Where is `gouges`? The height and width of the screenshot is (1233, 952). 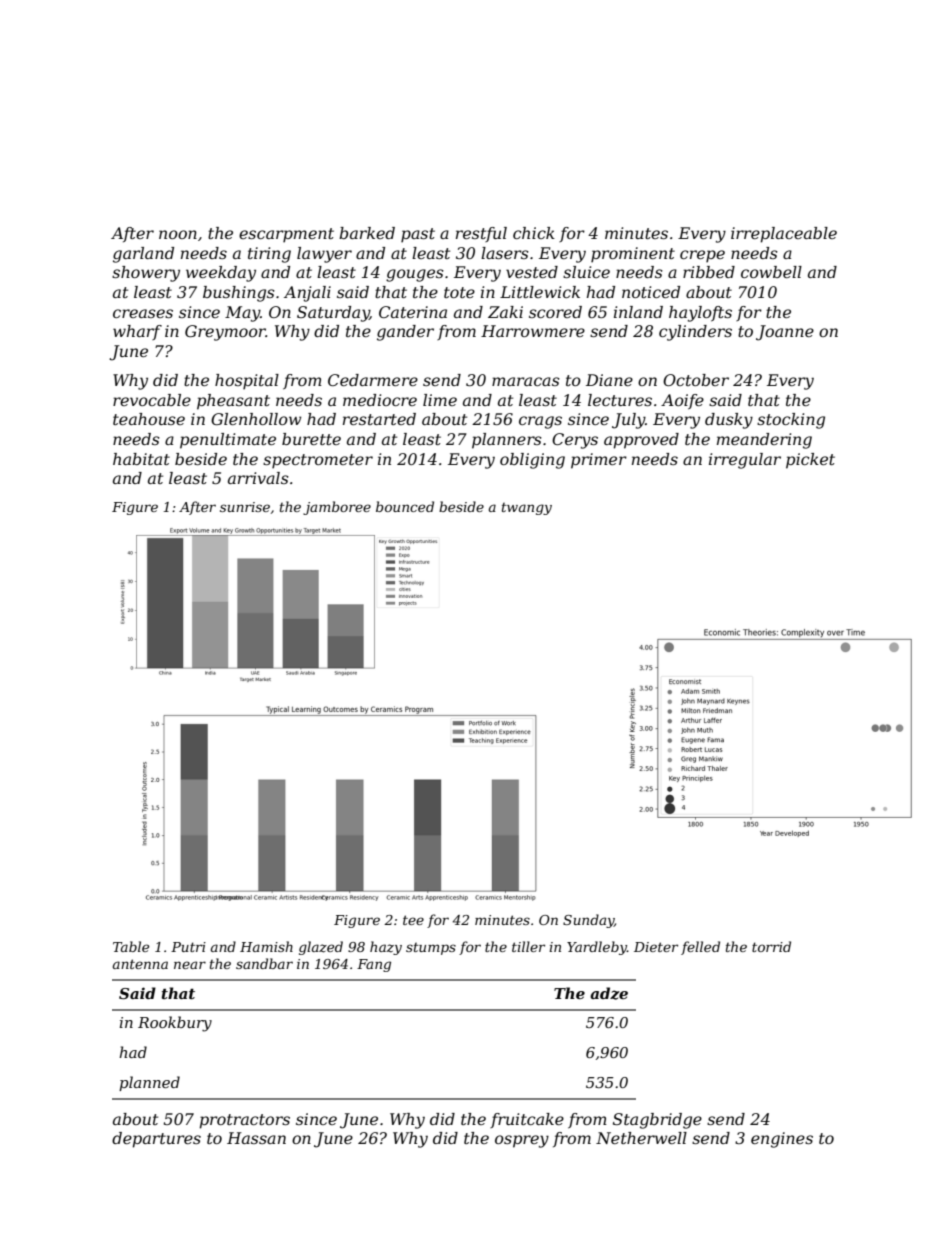
gouges is located at coordinates (415, 275).
